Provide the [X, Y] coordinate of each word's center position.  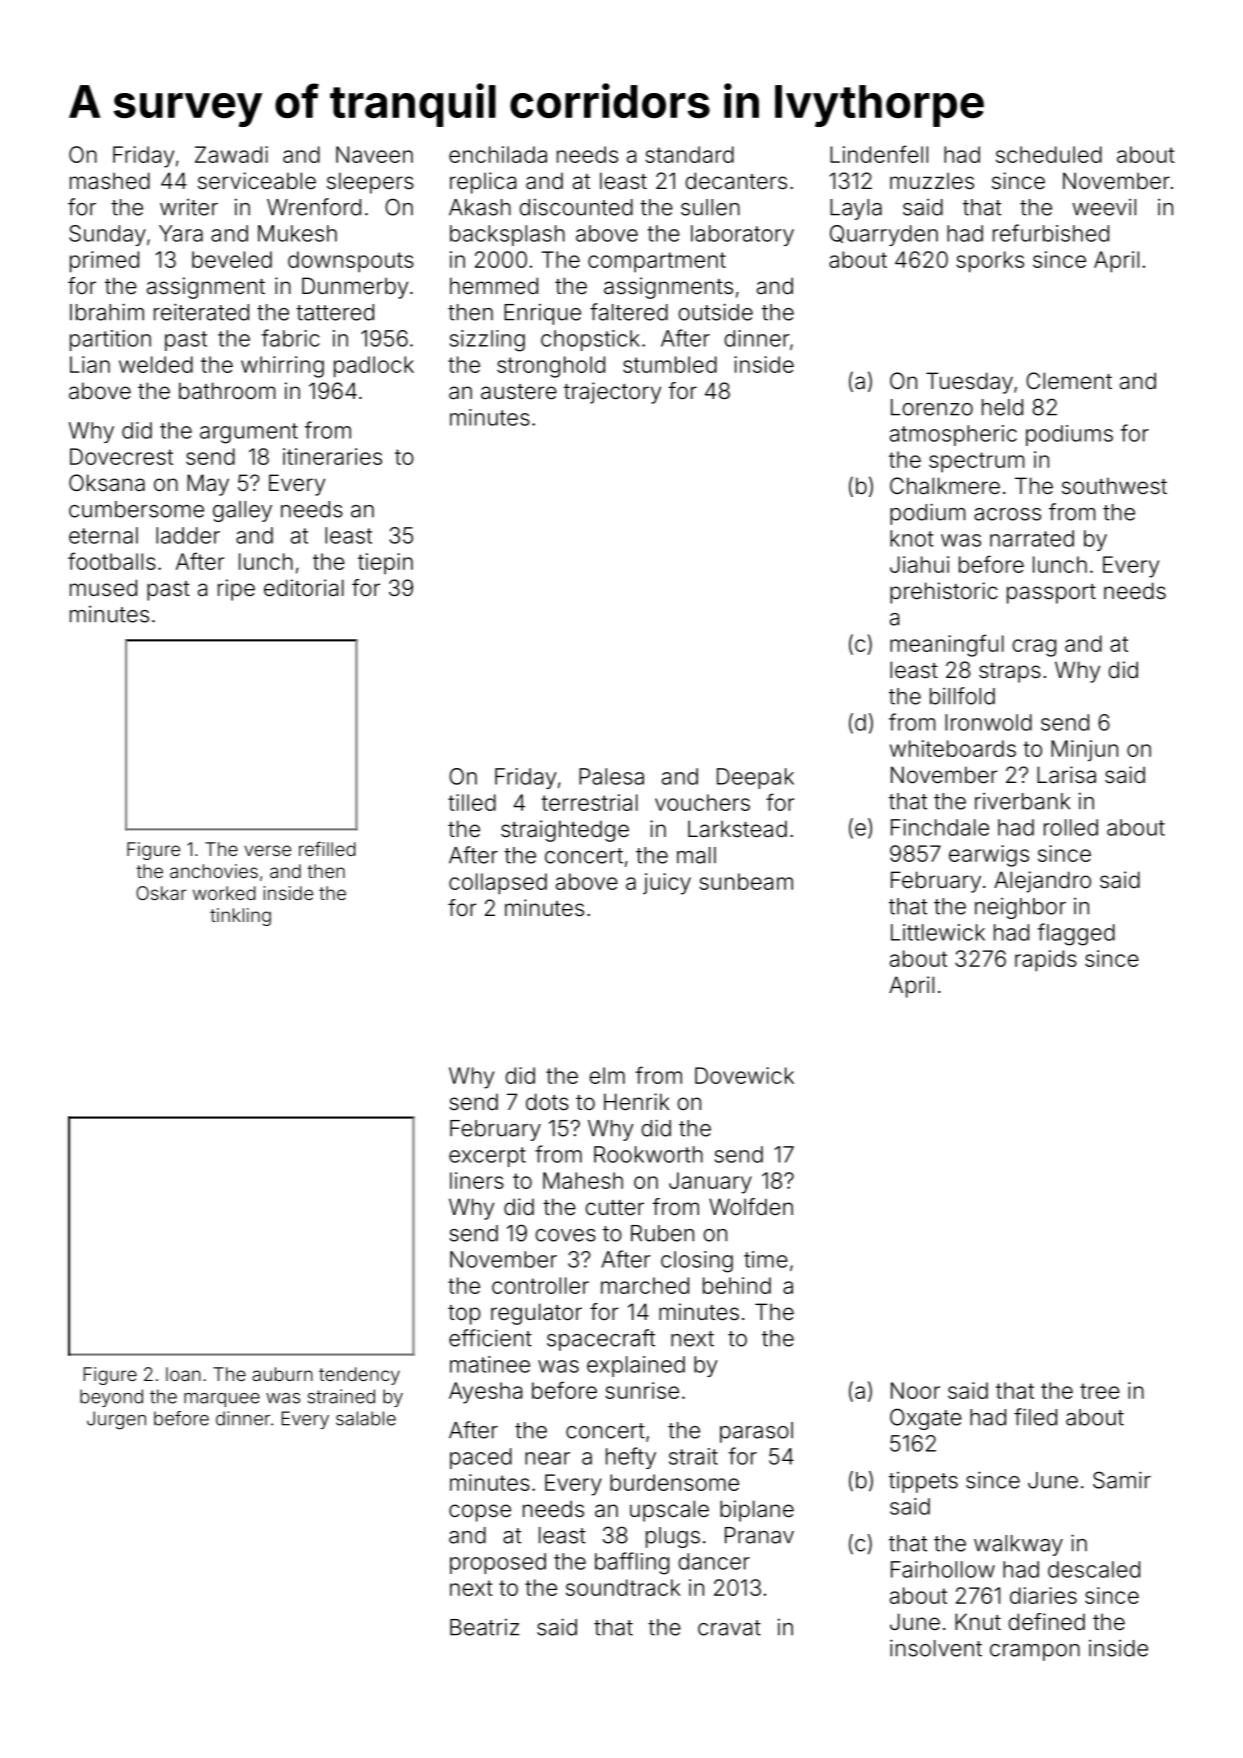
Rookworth [648, 1154]
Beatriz [484, 1627]
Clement [1069, 381]
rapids [1046, 961]
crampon [1035, 1652]
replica [483, 183]
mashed [110, 181]
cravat [729, 1628]
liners [477, 1180]
